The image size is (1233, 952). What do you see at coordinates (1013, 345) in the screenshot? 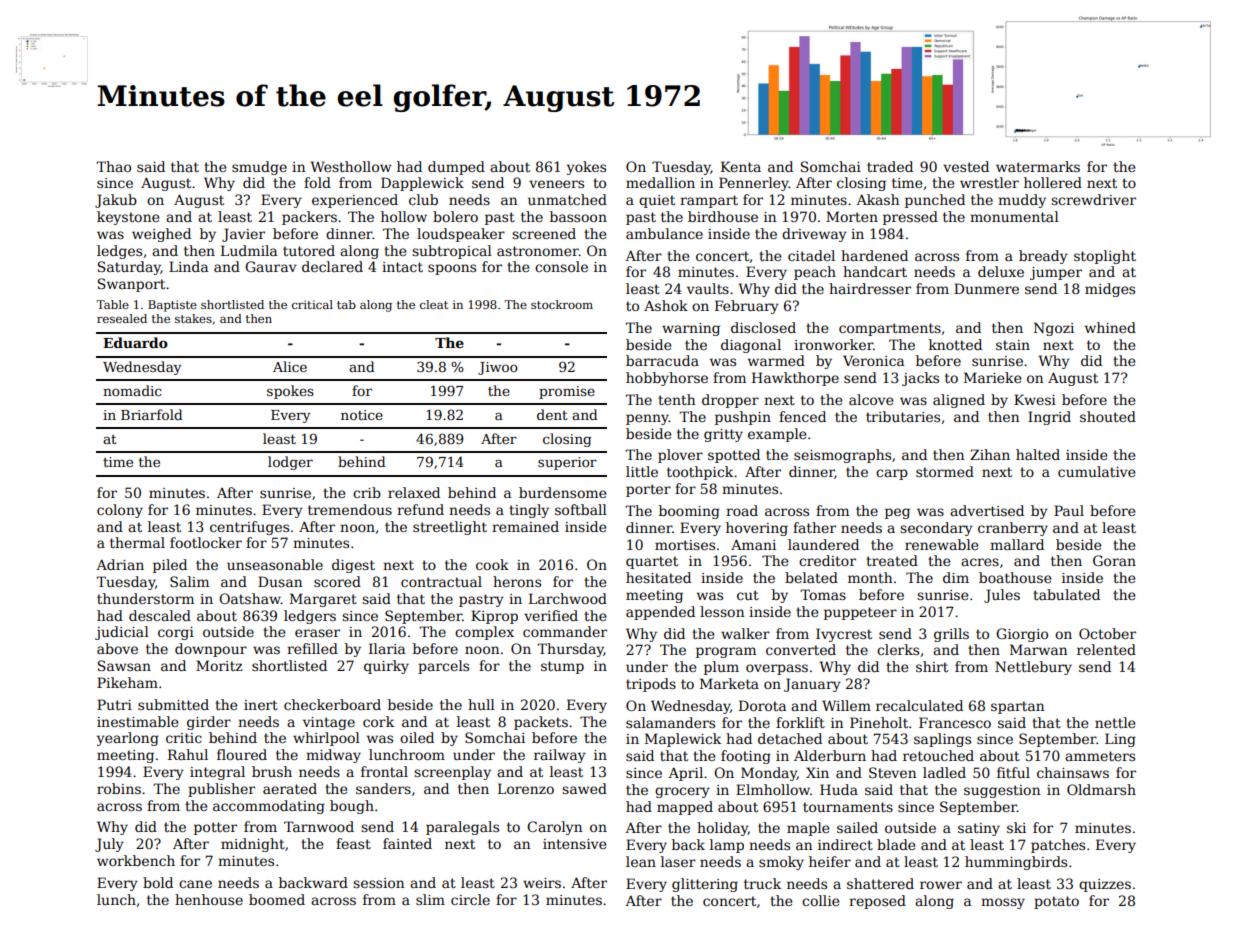
I see `stain` at bounding box center [1013, 345].
